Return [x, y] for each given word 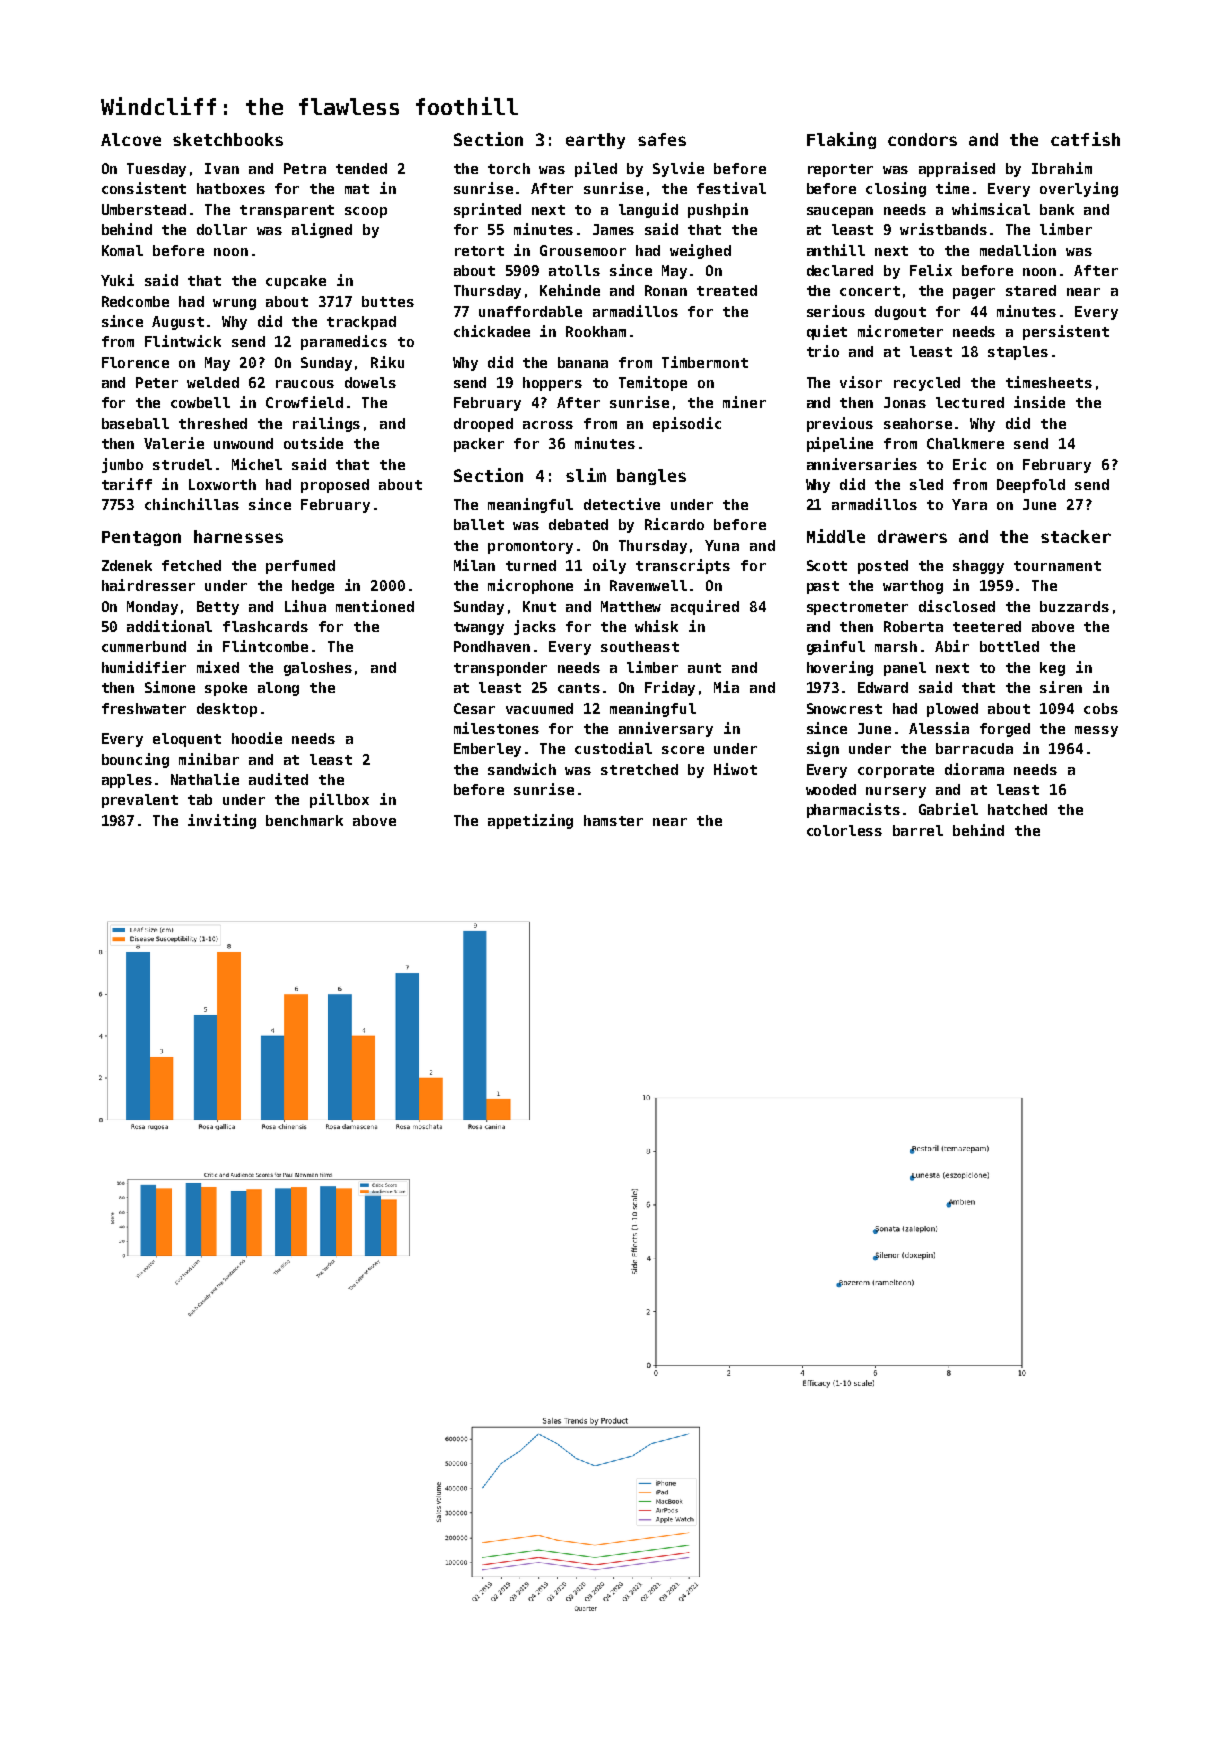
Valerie [174, 443]
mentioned [375, 606]
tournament [1057, 566]
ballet [479, 524]
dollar [222, 229]
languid [648, 210]
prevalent [140, 801]
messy [1096, 731]
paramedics [344, 342]
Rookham [596, 331]
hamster [613, 820]
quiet [827, 332]
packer [479, 445]
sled [926, 484]
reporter [840, 170]
